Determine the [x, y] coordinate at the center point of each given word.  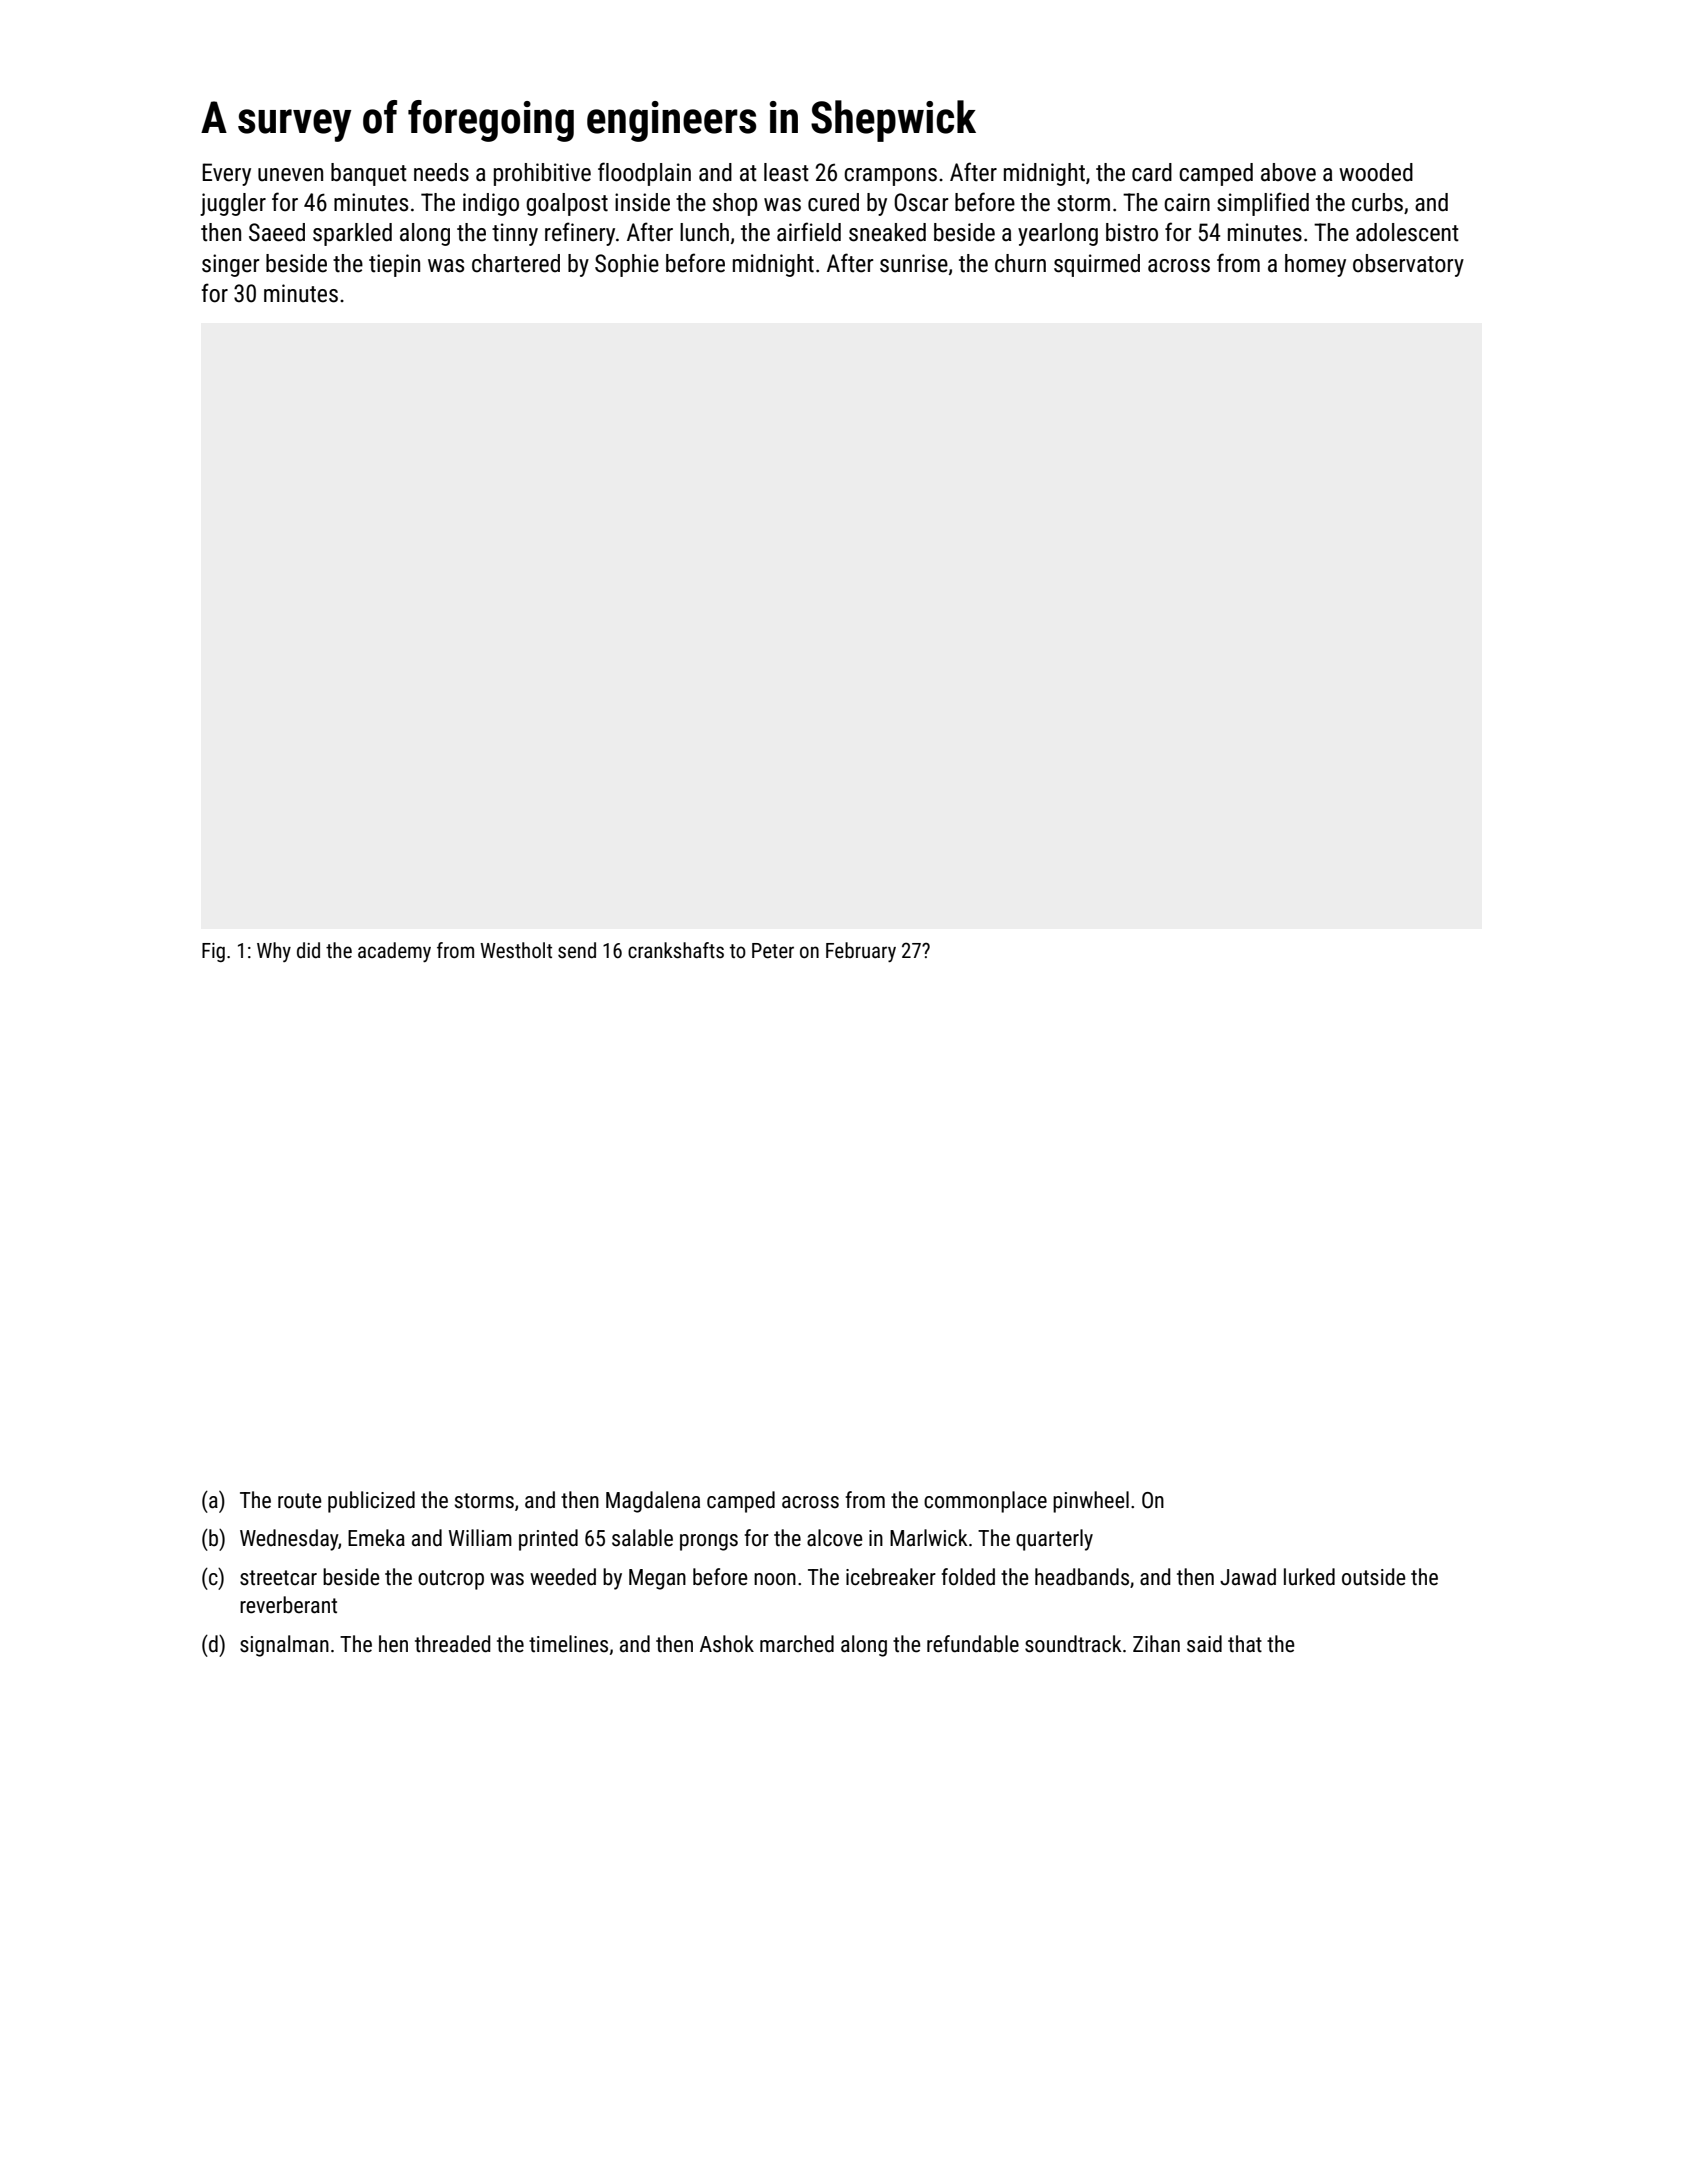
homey [1315, 265]
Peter [773, 951]
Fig [213, 952]
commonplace [985, 1502]
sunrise [914, 263]
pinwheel [1091, 1502]
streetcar [278, 1578]
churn [1020, 263]
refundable [973, 1644]
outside [1374, 1577]
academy [394, 952]
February [861, 952]
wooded [1376, 172]
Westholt [516, 950]
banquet [369, 174]
